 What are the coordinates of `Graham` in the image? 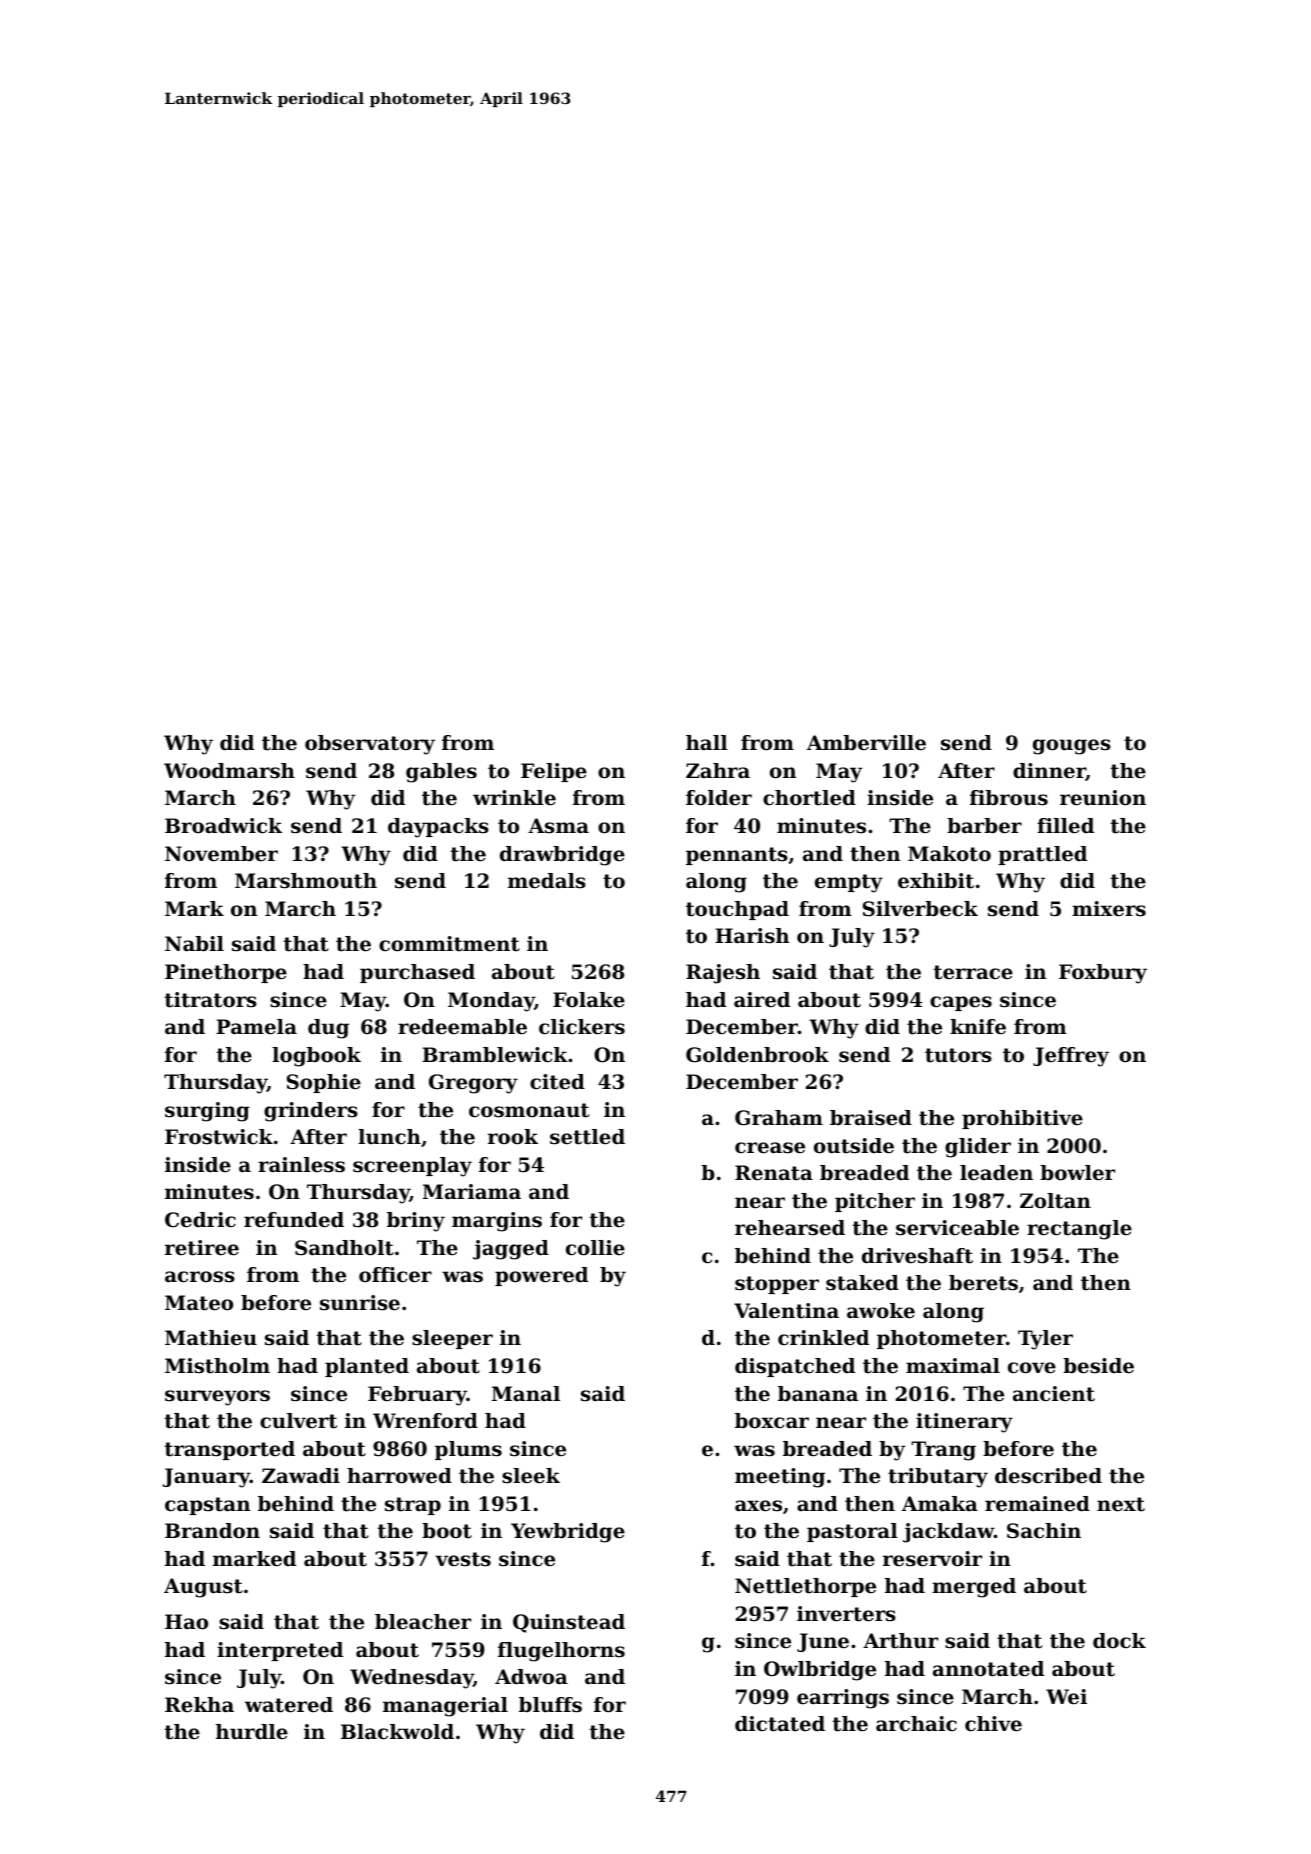 It's located at (779, 1118).
